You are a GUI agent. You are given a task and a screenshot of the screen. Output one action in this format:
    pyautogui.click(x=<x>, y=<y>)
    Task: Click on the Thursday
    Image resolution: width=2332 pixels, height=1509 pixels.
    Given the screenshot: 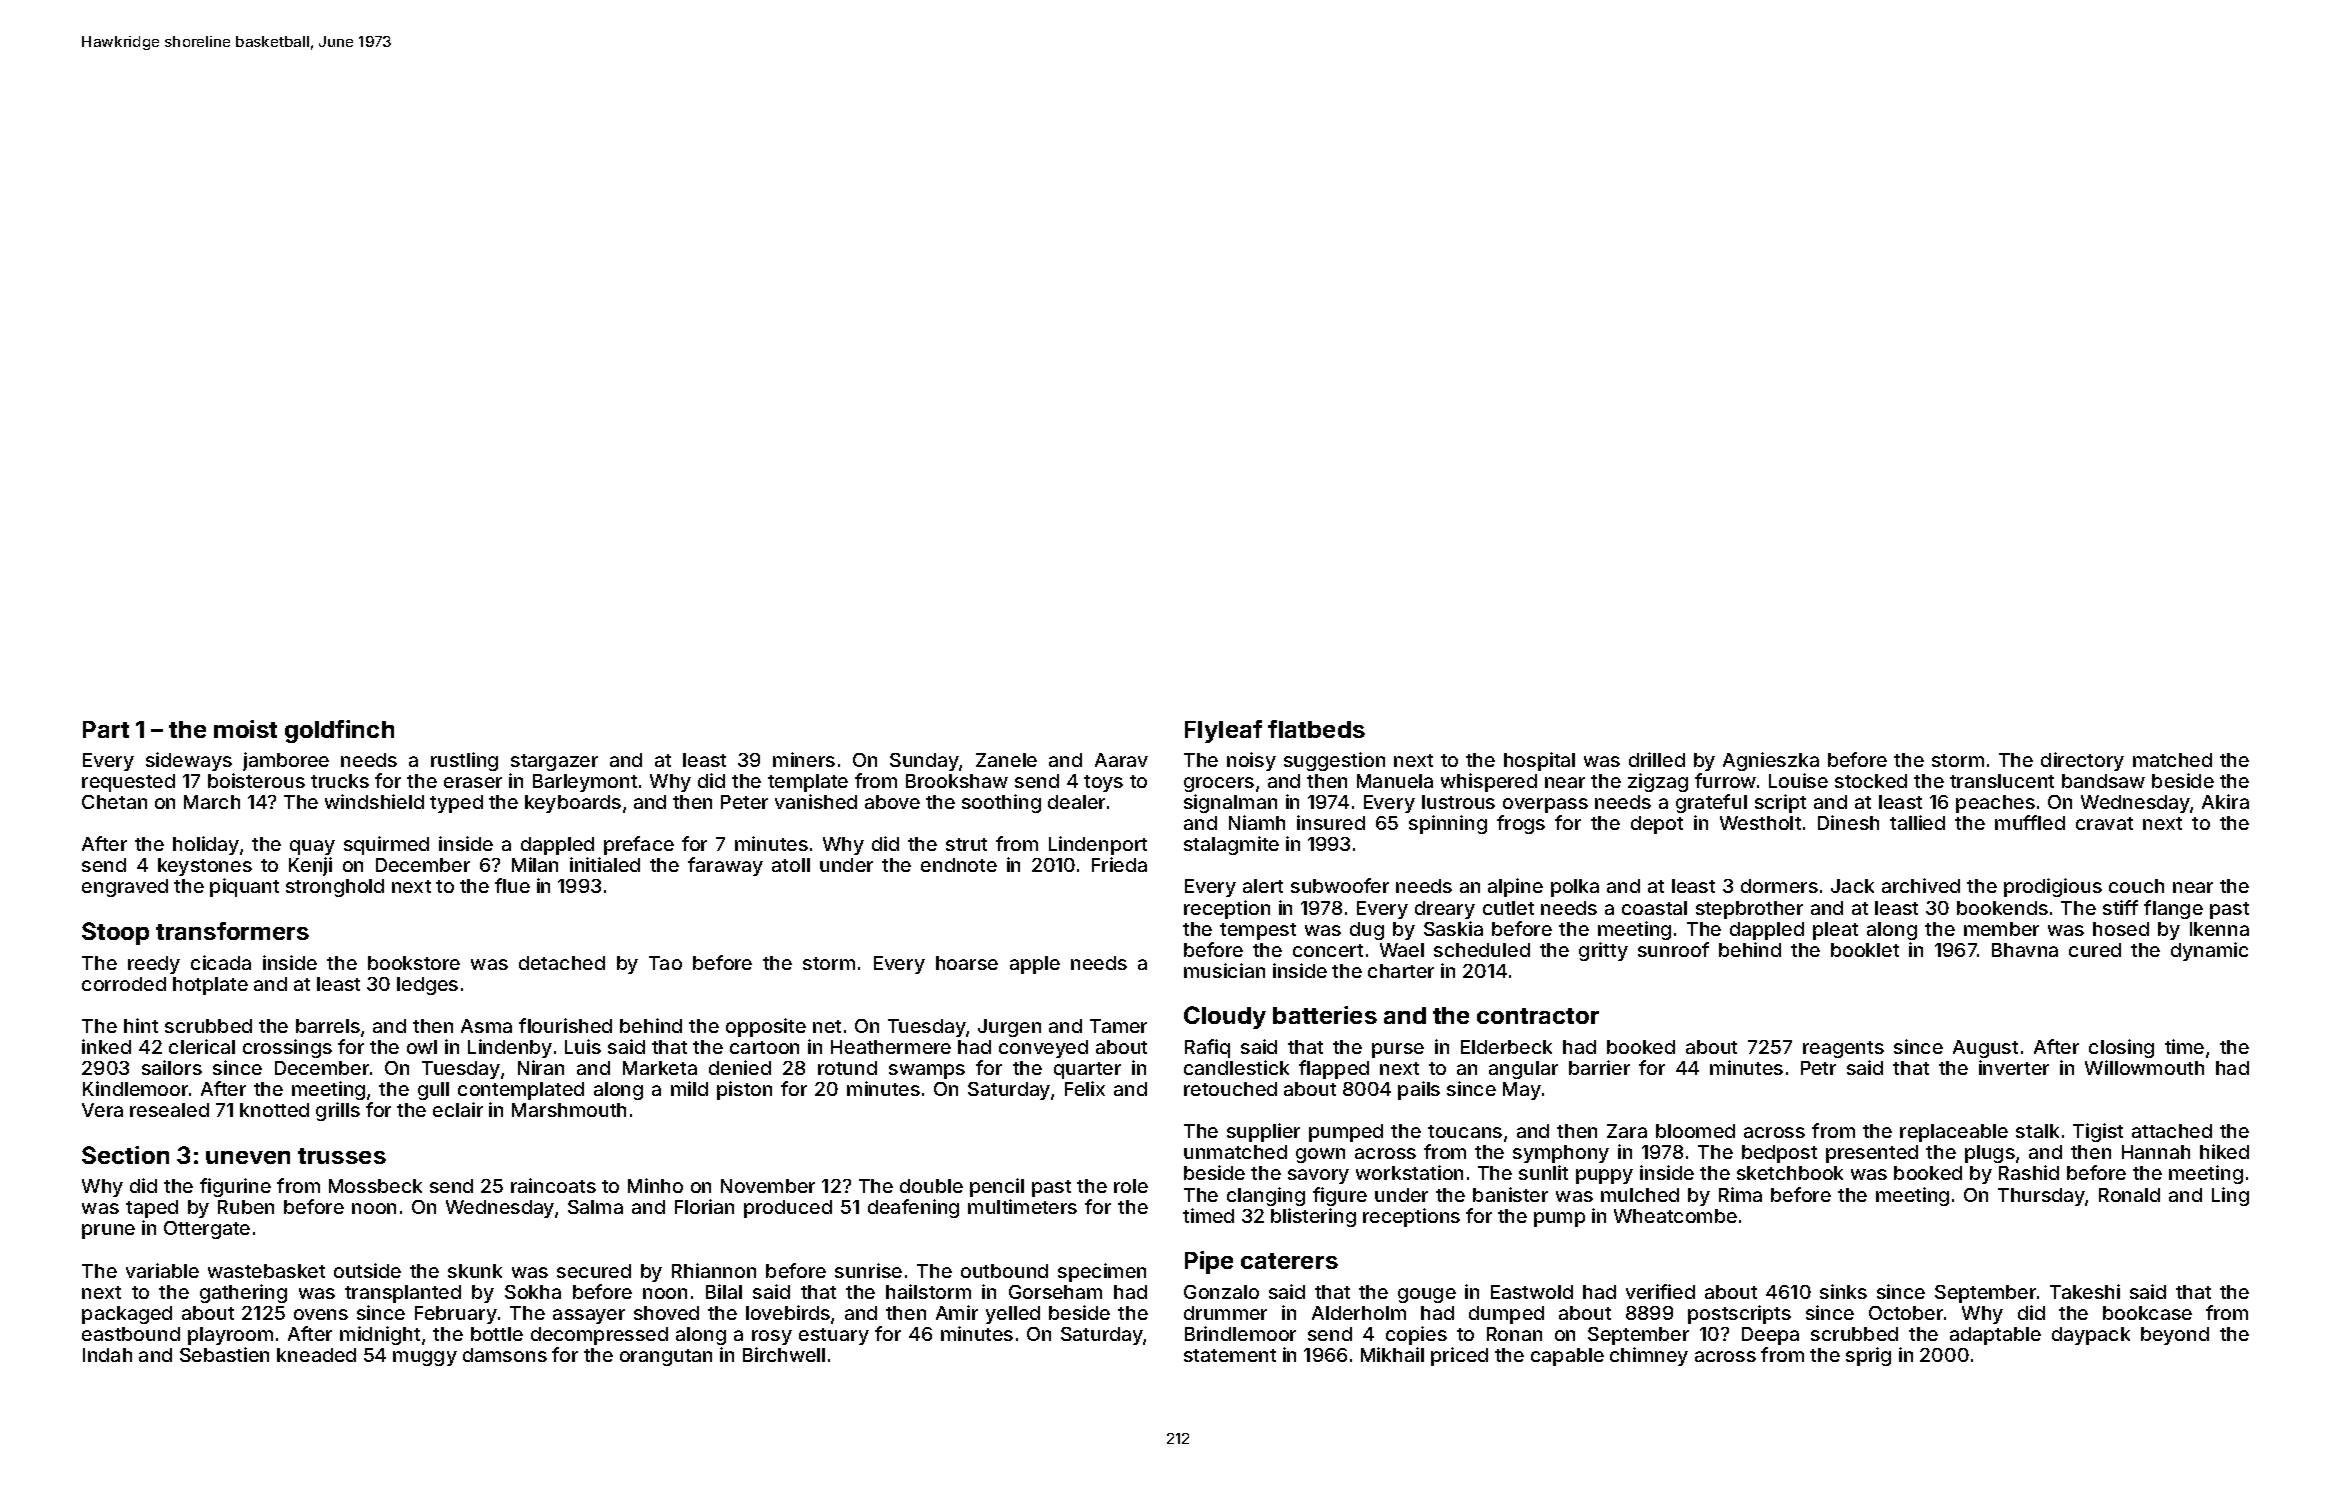 What is the action you would take?
    pyautogui.click(x=2042, y=1197)
